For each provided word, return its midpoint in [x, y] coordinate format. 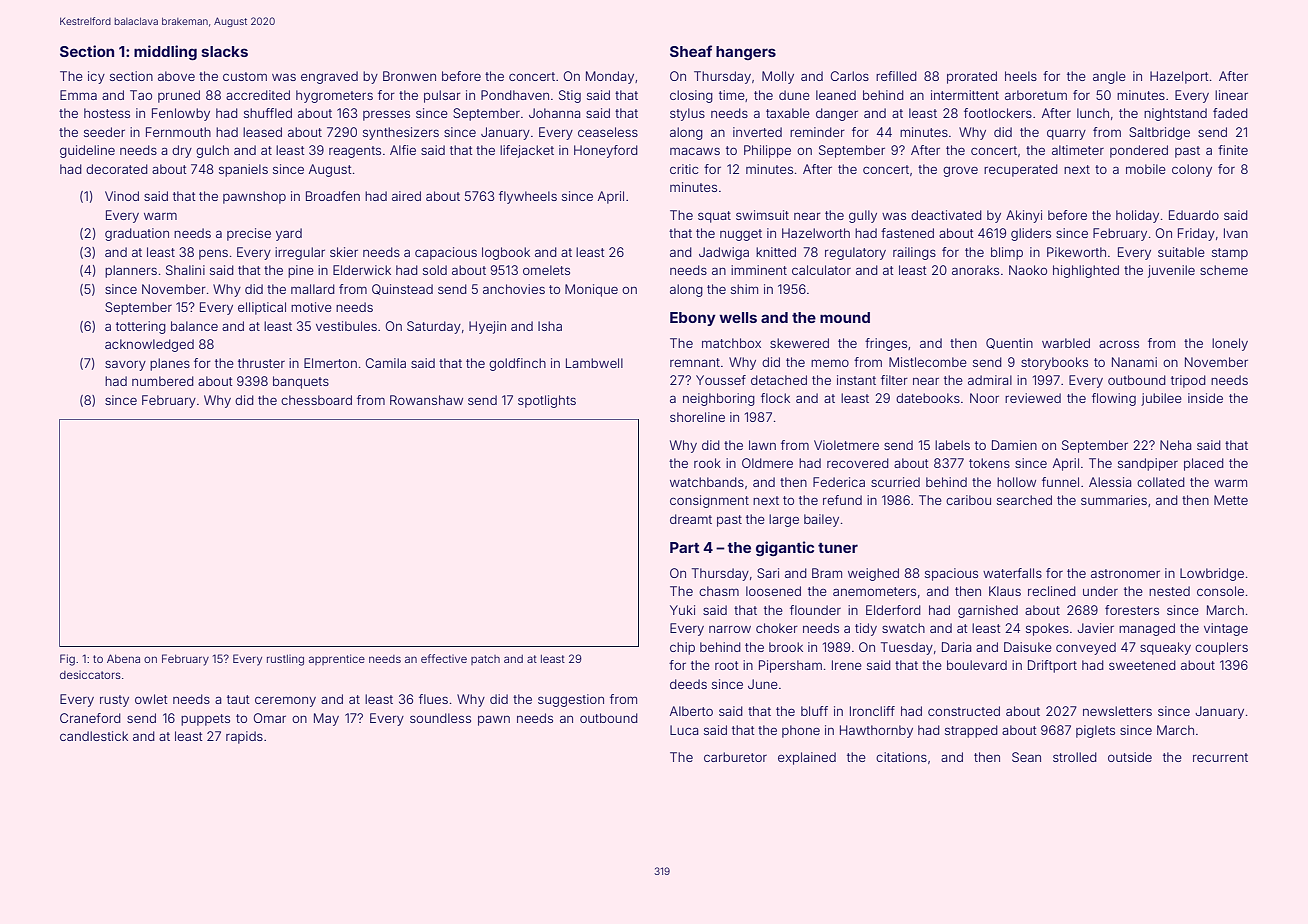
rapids [244, 737]
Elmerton [330, 363]
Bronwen [409, 76]
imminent [759, 270]
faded [1230, 113]
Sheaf [691, 51]
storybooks [1054, 363]
